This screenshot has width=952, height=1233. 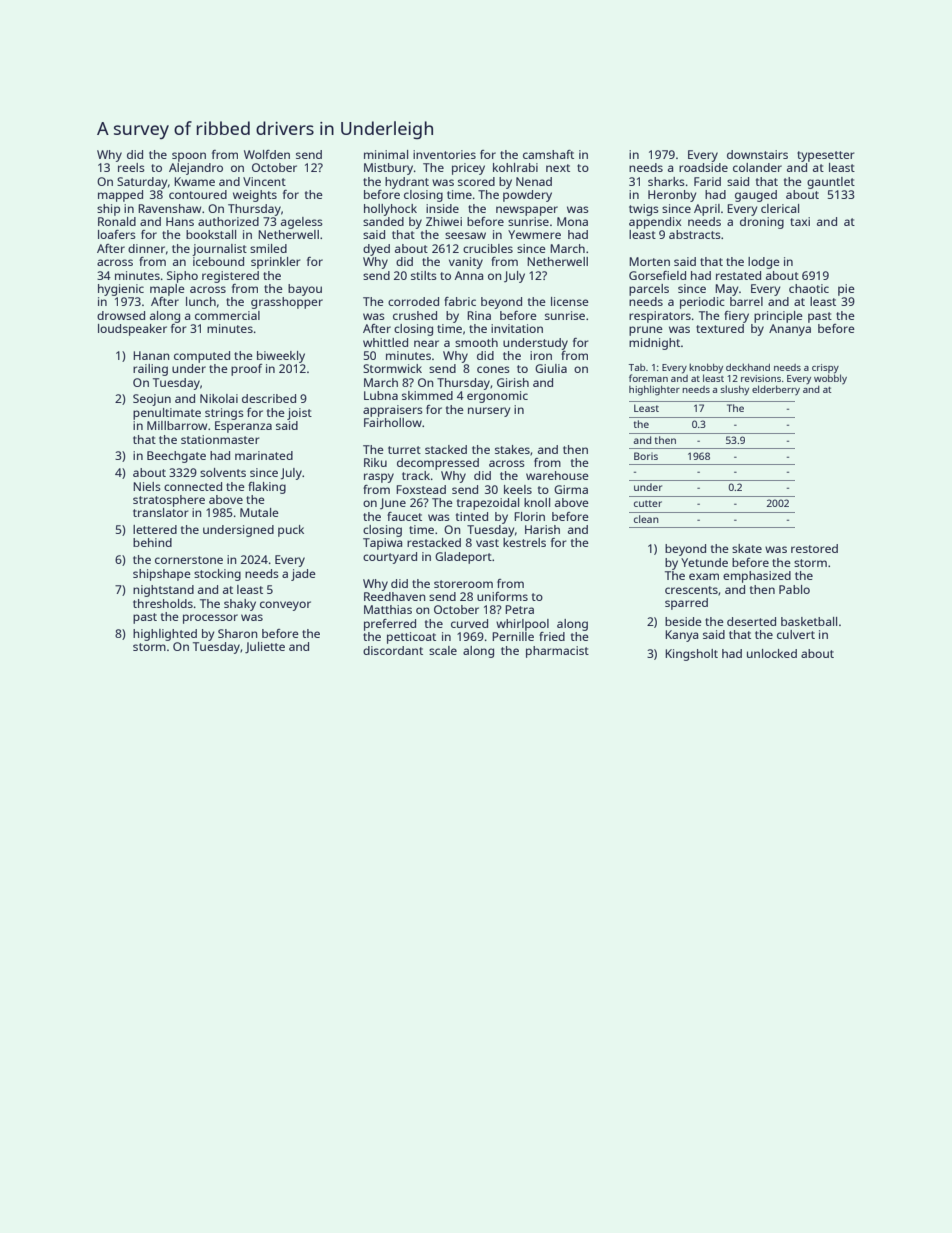 What do you see at coordinates (648, 503) in the screenshot?
I see `cutter` at bounding box center [648, 503].
